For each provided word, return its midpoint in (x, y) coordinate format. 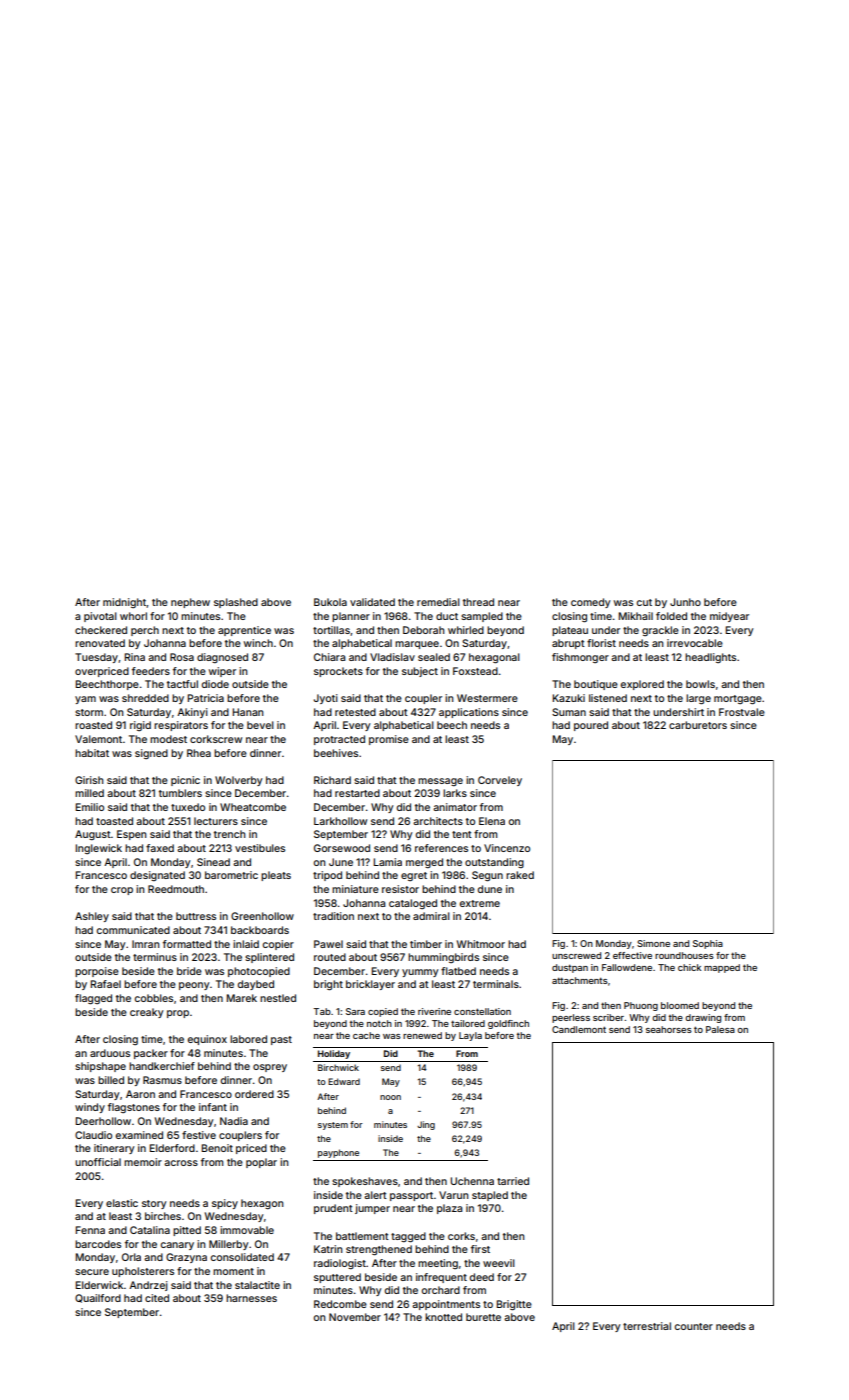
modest (168, 739)
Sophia (708, 944)
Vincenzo (507, 848)
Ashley (92, 917)
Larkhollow (340, 821)
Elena (492, 821)
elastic (122, 1203)
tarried (513, 1181)
